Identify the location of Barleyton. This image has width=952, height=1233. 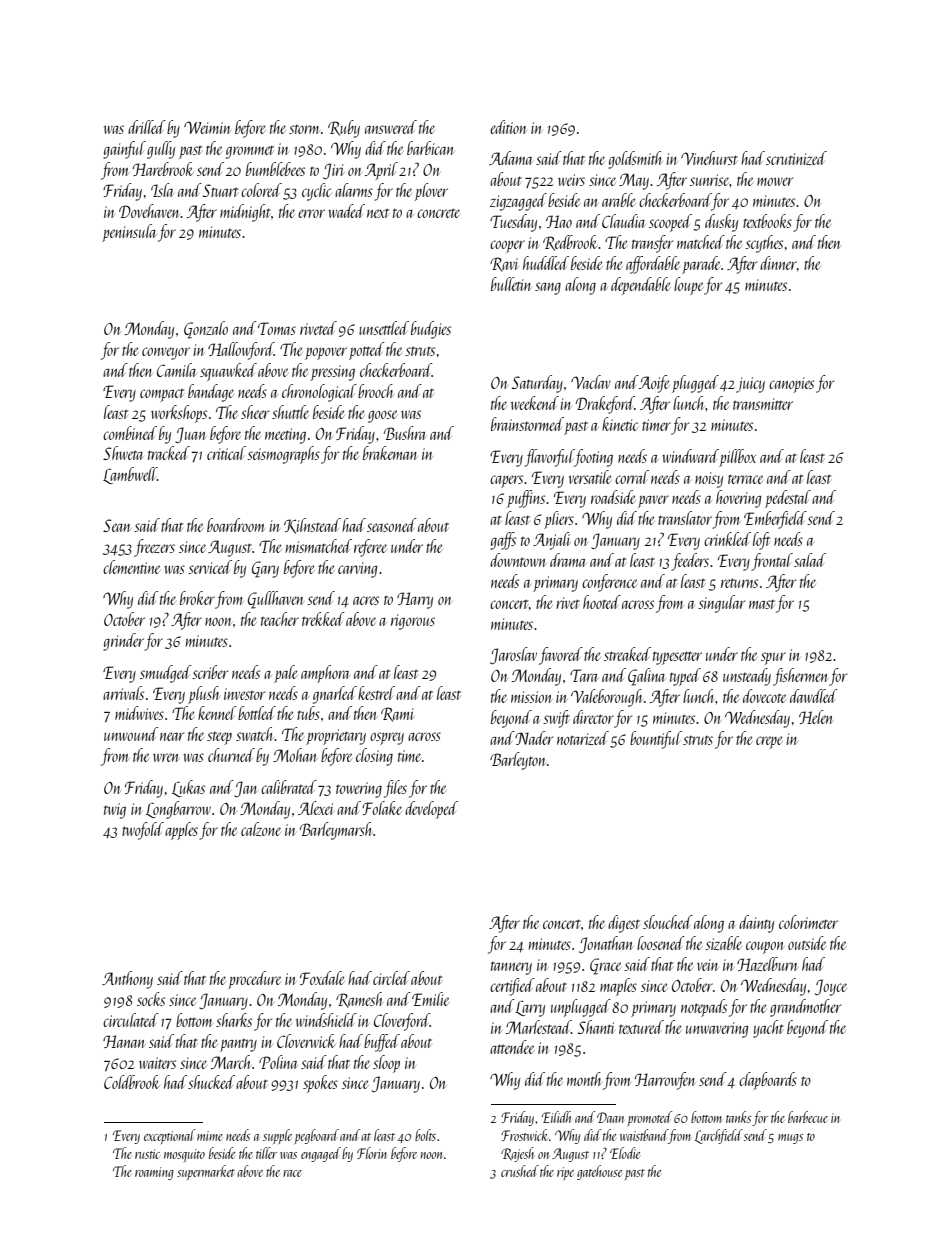
(518, 761).
